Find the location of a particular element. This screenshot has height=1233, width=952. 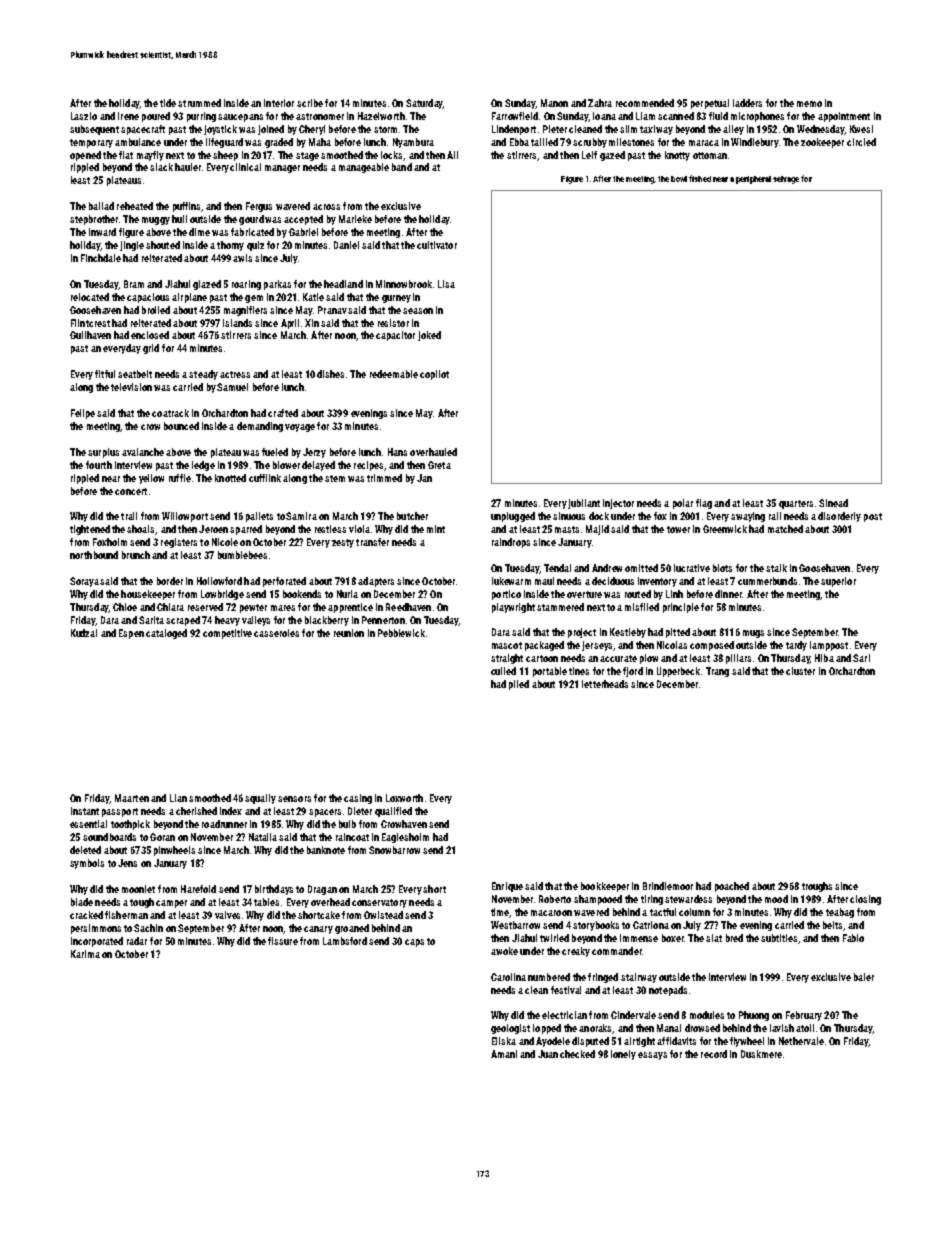

Foxholm is located at coordinates (110, 542).
